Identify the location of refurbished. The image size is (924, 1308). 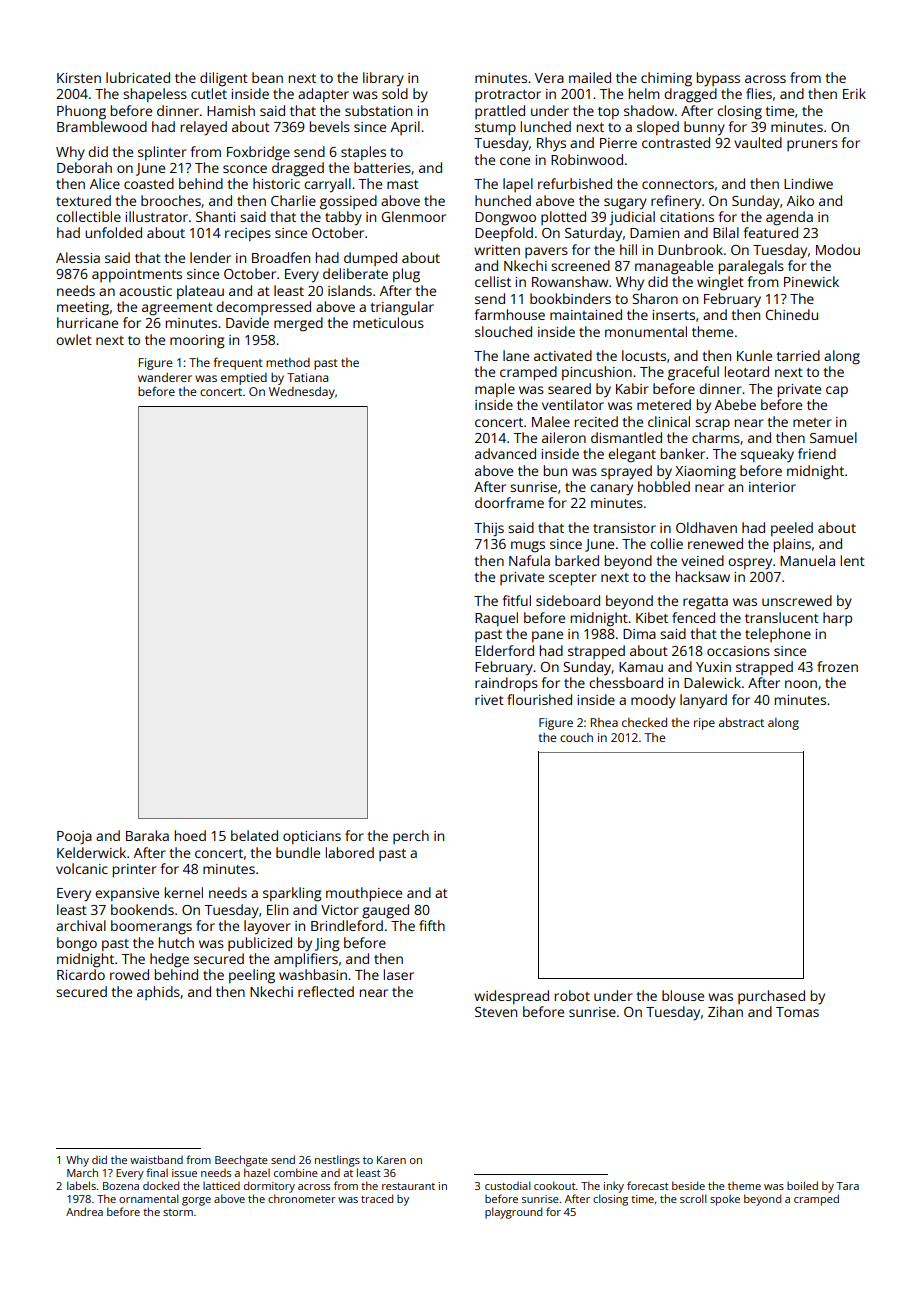
(575, 183).
